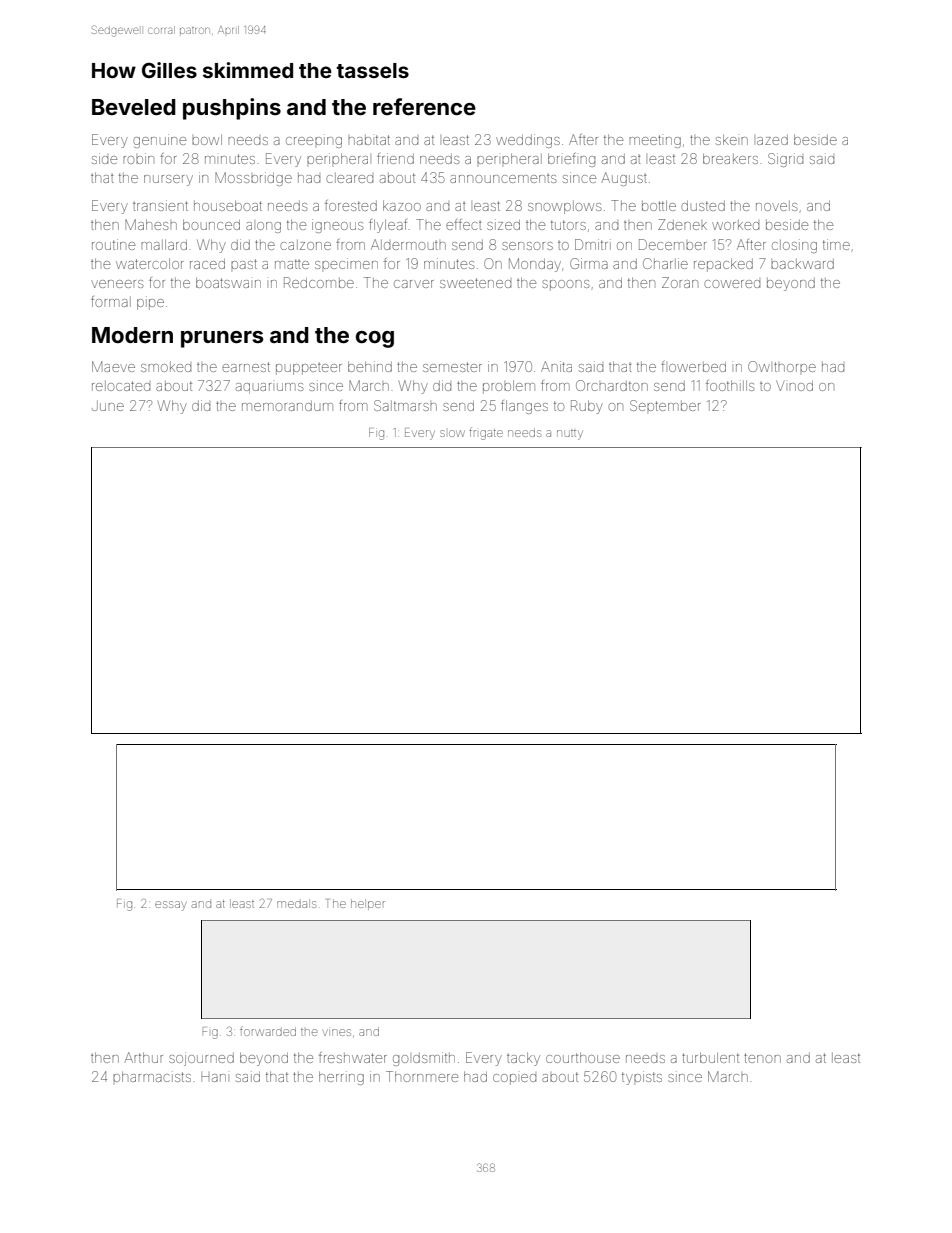  What do you see at coordinates (556, 366) in the screenshot?
I see `Anita` at bounding box center [556, 366].
